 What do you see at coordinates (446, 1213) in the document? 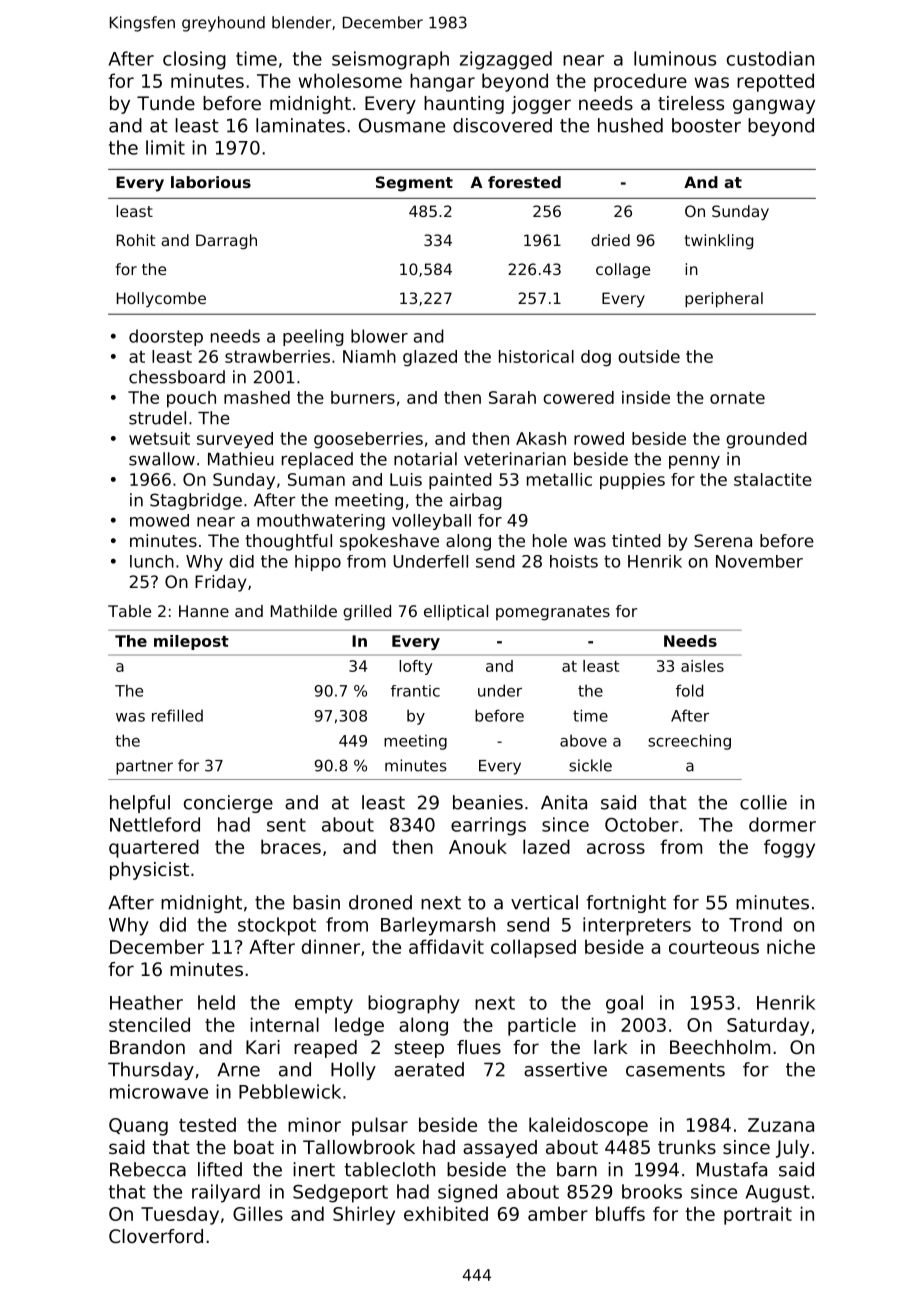
I see `exhibited` at bounding box center [446, 1213].
